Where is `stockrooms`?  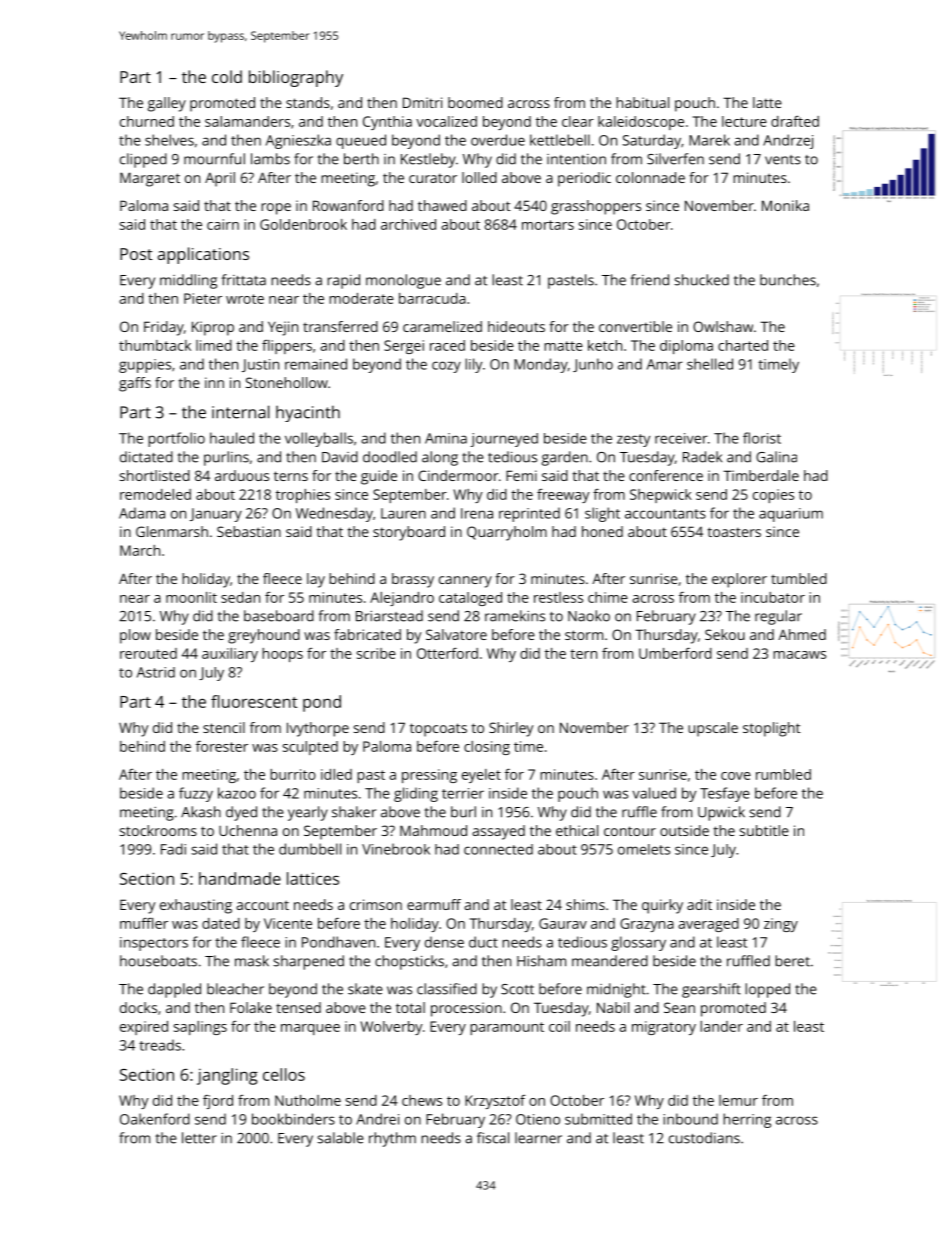
stockrooms is located at coordinates (158, 830).
